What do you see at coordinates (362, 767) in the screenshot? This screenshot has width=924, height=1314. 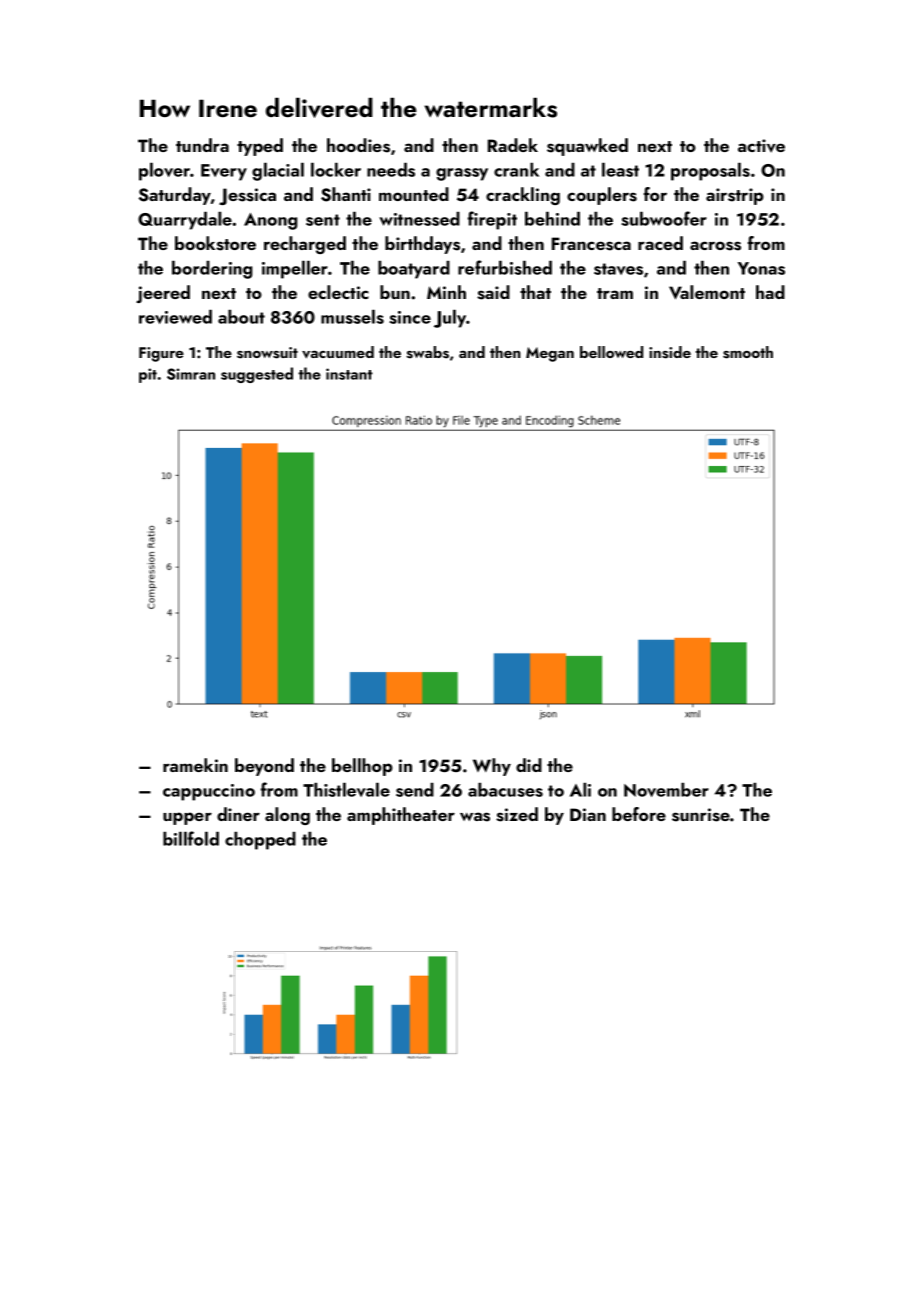 I see `bellhop` at bounding box center [362, 767].
